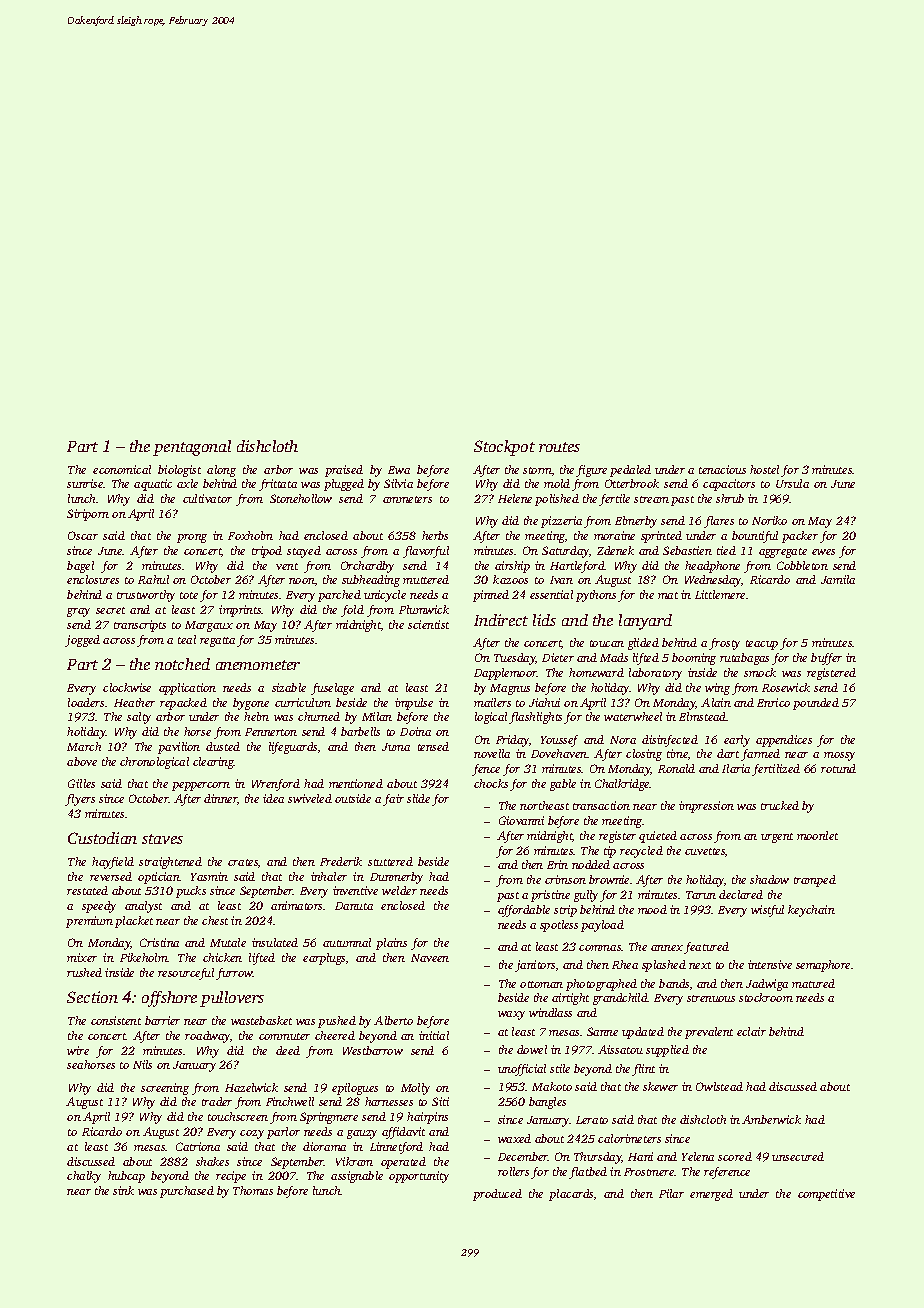 The width and height of the screenshot is (924, 1308). What do you see at coordinates (86, 702) in the screenshot?
I see `loaders` at bounding box center [86, 702].
